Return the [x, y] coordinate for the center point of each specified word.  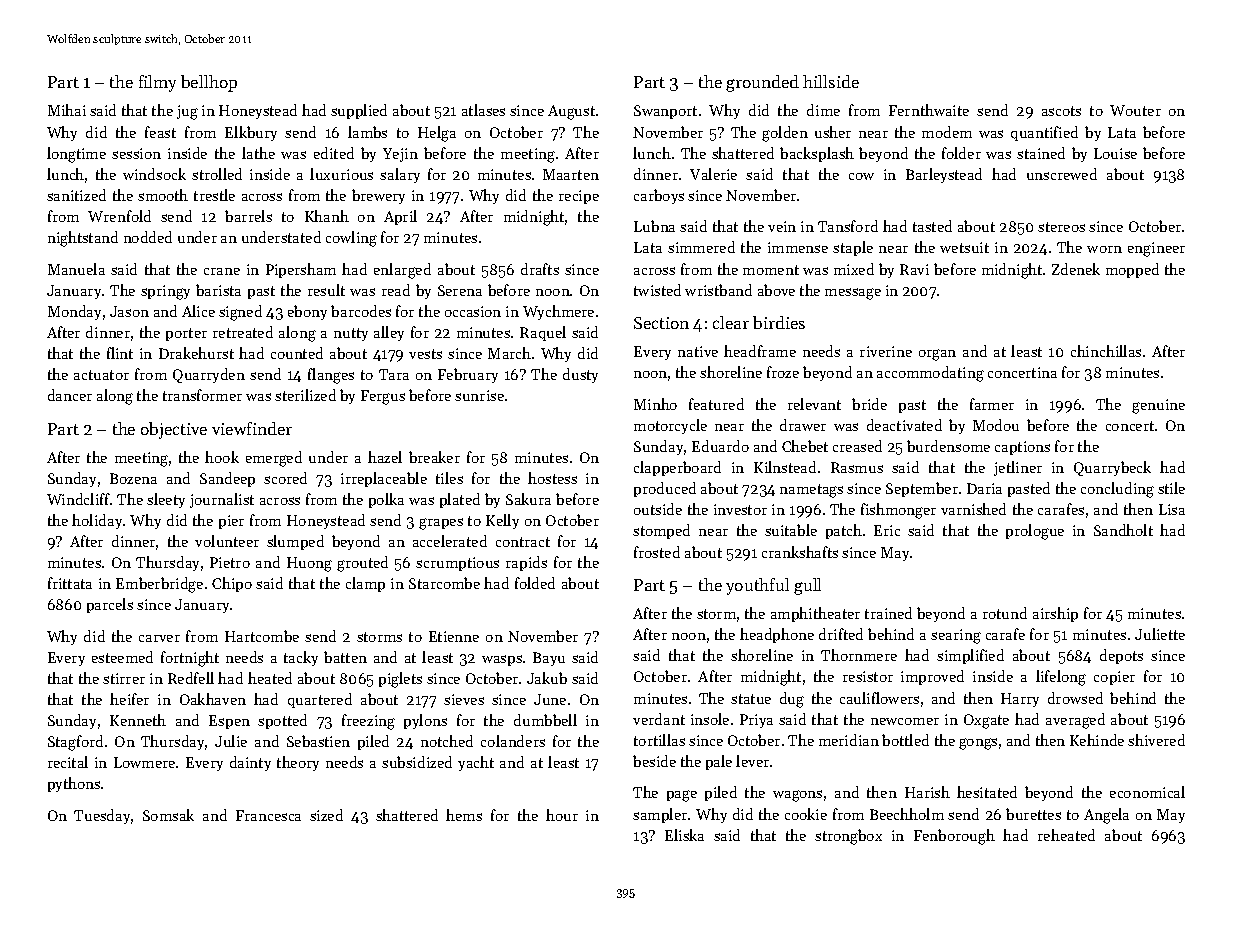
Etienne [454, 636]
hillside [831, 81]
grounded [762, 83]
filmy [157, 83]
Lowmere [144, 762]
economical [1147, 792]
